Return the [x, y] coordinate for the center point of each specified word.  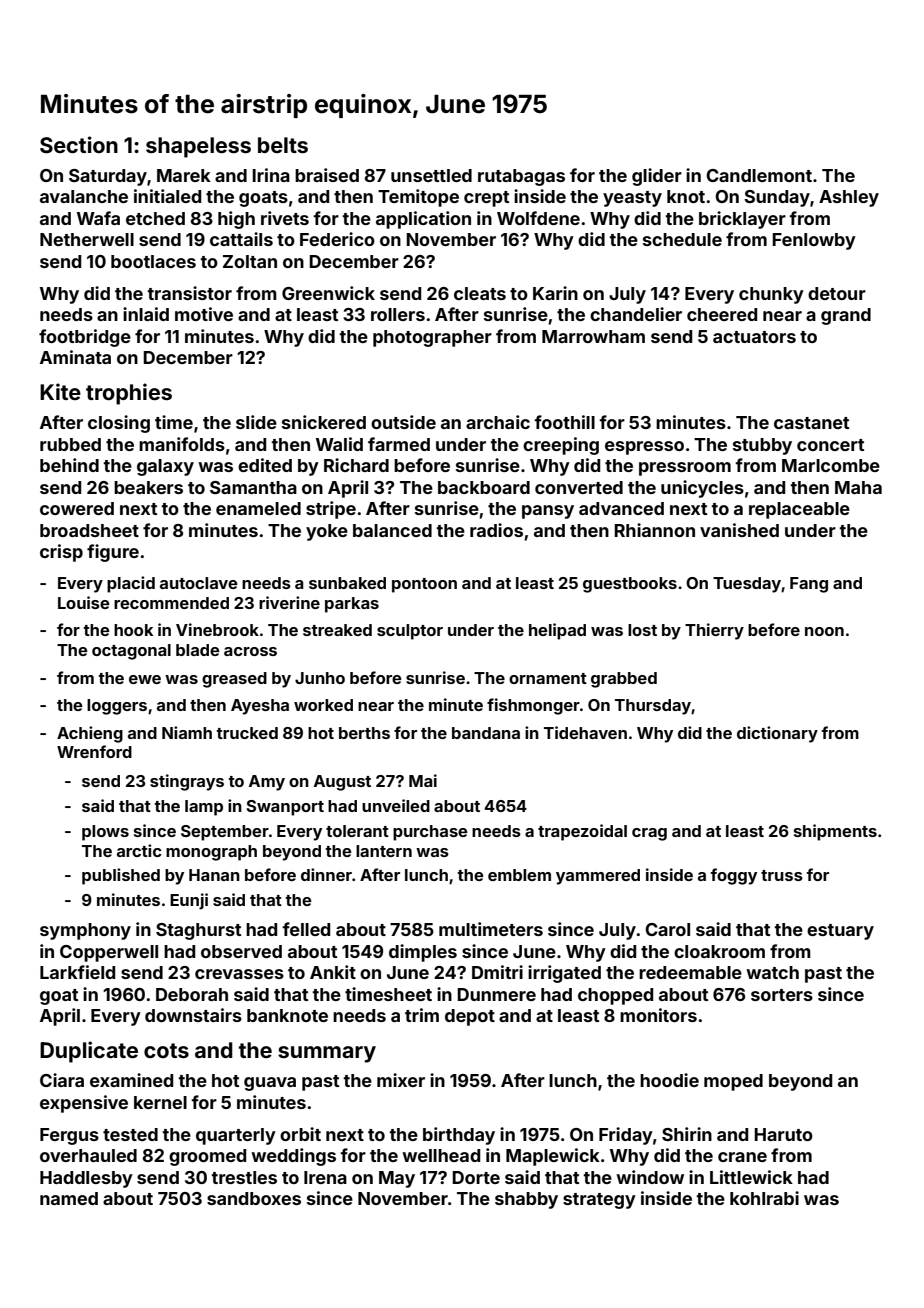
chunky [771, 295]
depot [470, 1017]
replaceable [799, 510]
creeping [561, 446]
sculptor [410, 632]
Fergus [69, 1136]
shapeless [198, 147]
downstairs [193, 1015]
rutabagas [521, 177]
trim [422, 1015]
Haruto [783, 1134]
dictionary [777, 734]
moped [733, 1082]
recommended [171, 603]
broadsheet [89, 530]
